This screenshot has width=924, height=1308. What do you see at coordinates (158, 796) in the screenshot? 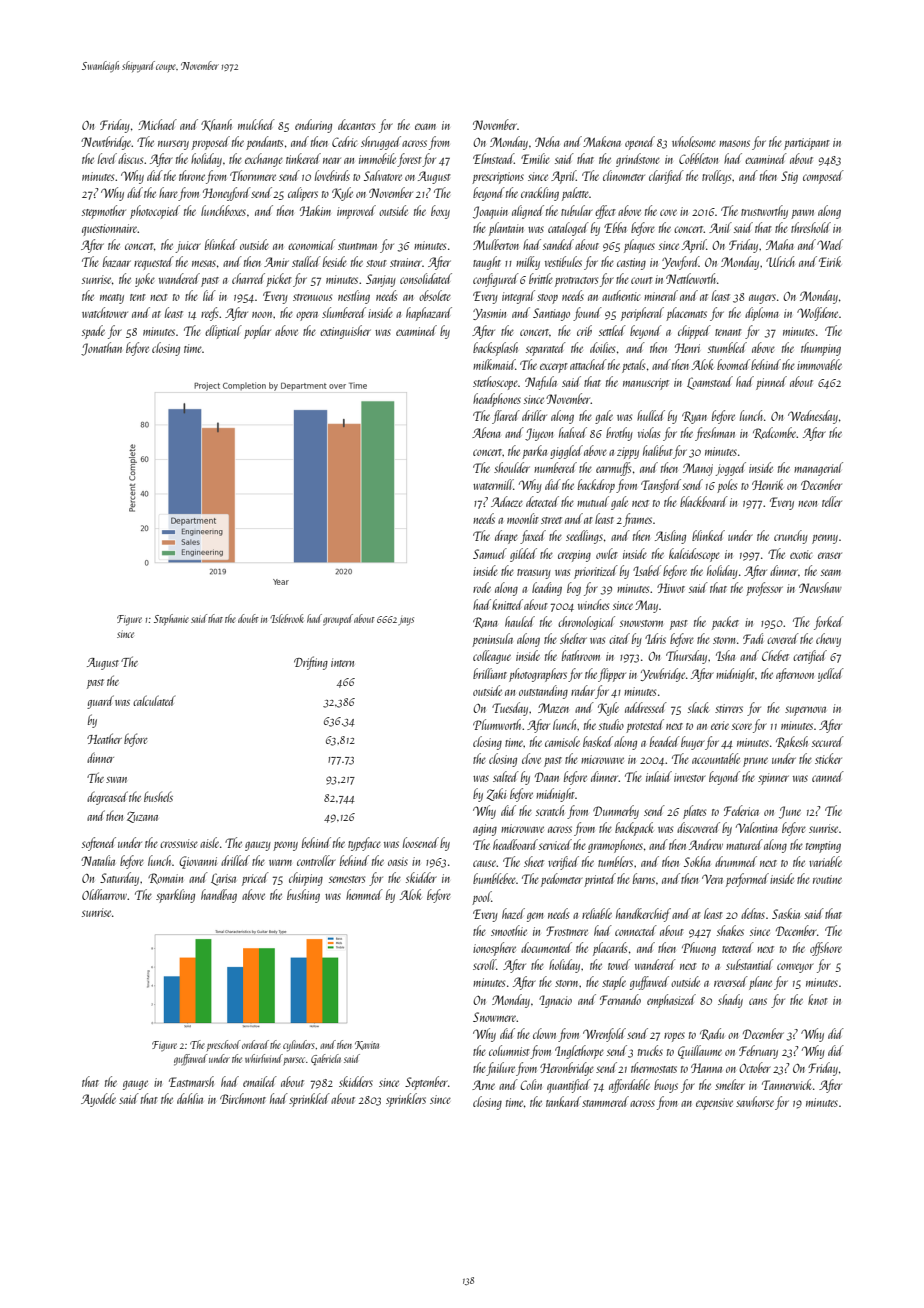
I see `bushels` at bounding box center [158, 796].
